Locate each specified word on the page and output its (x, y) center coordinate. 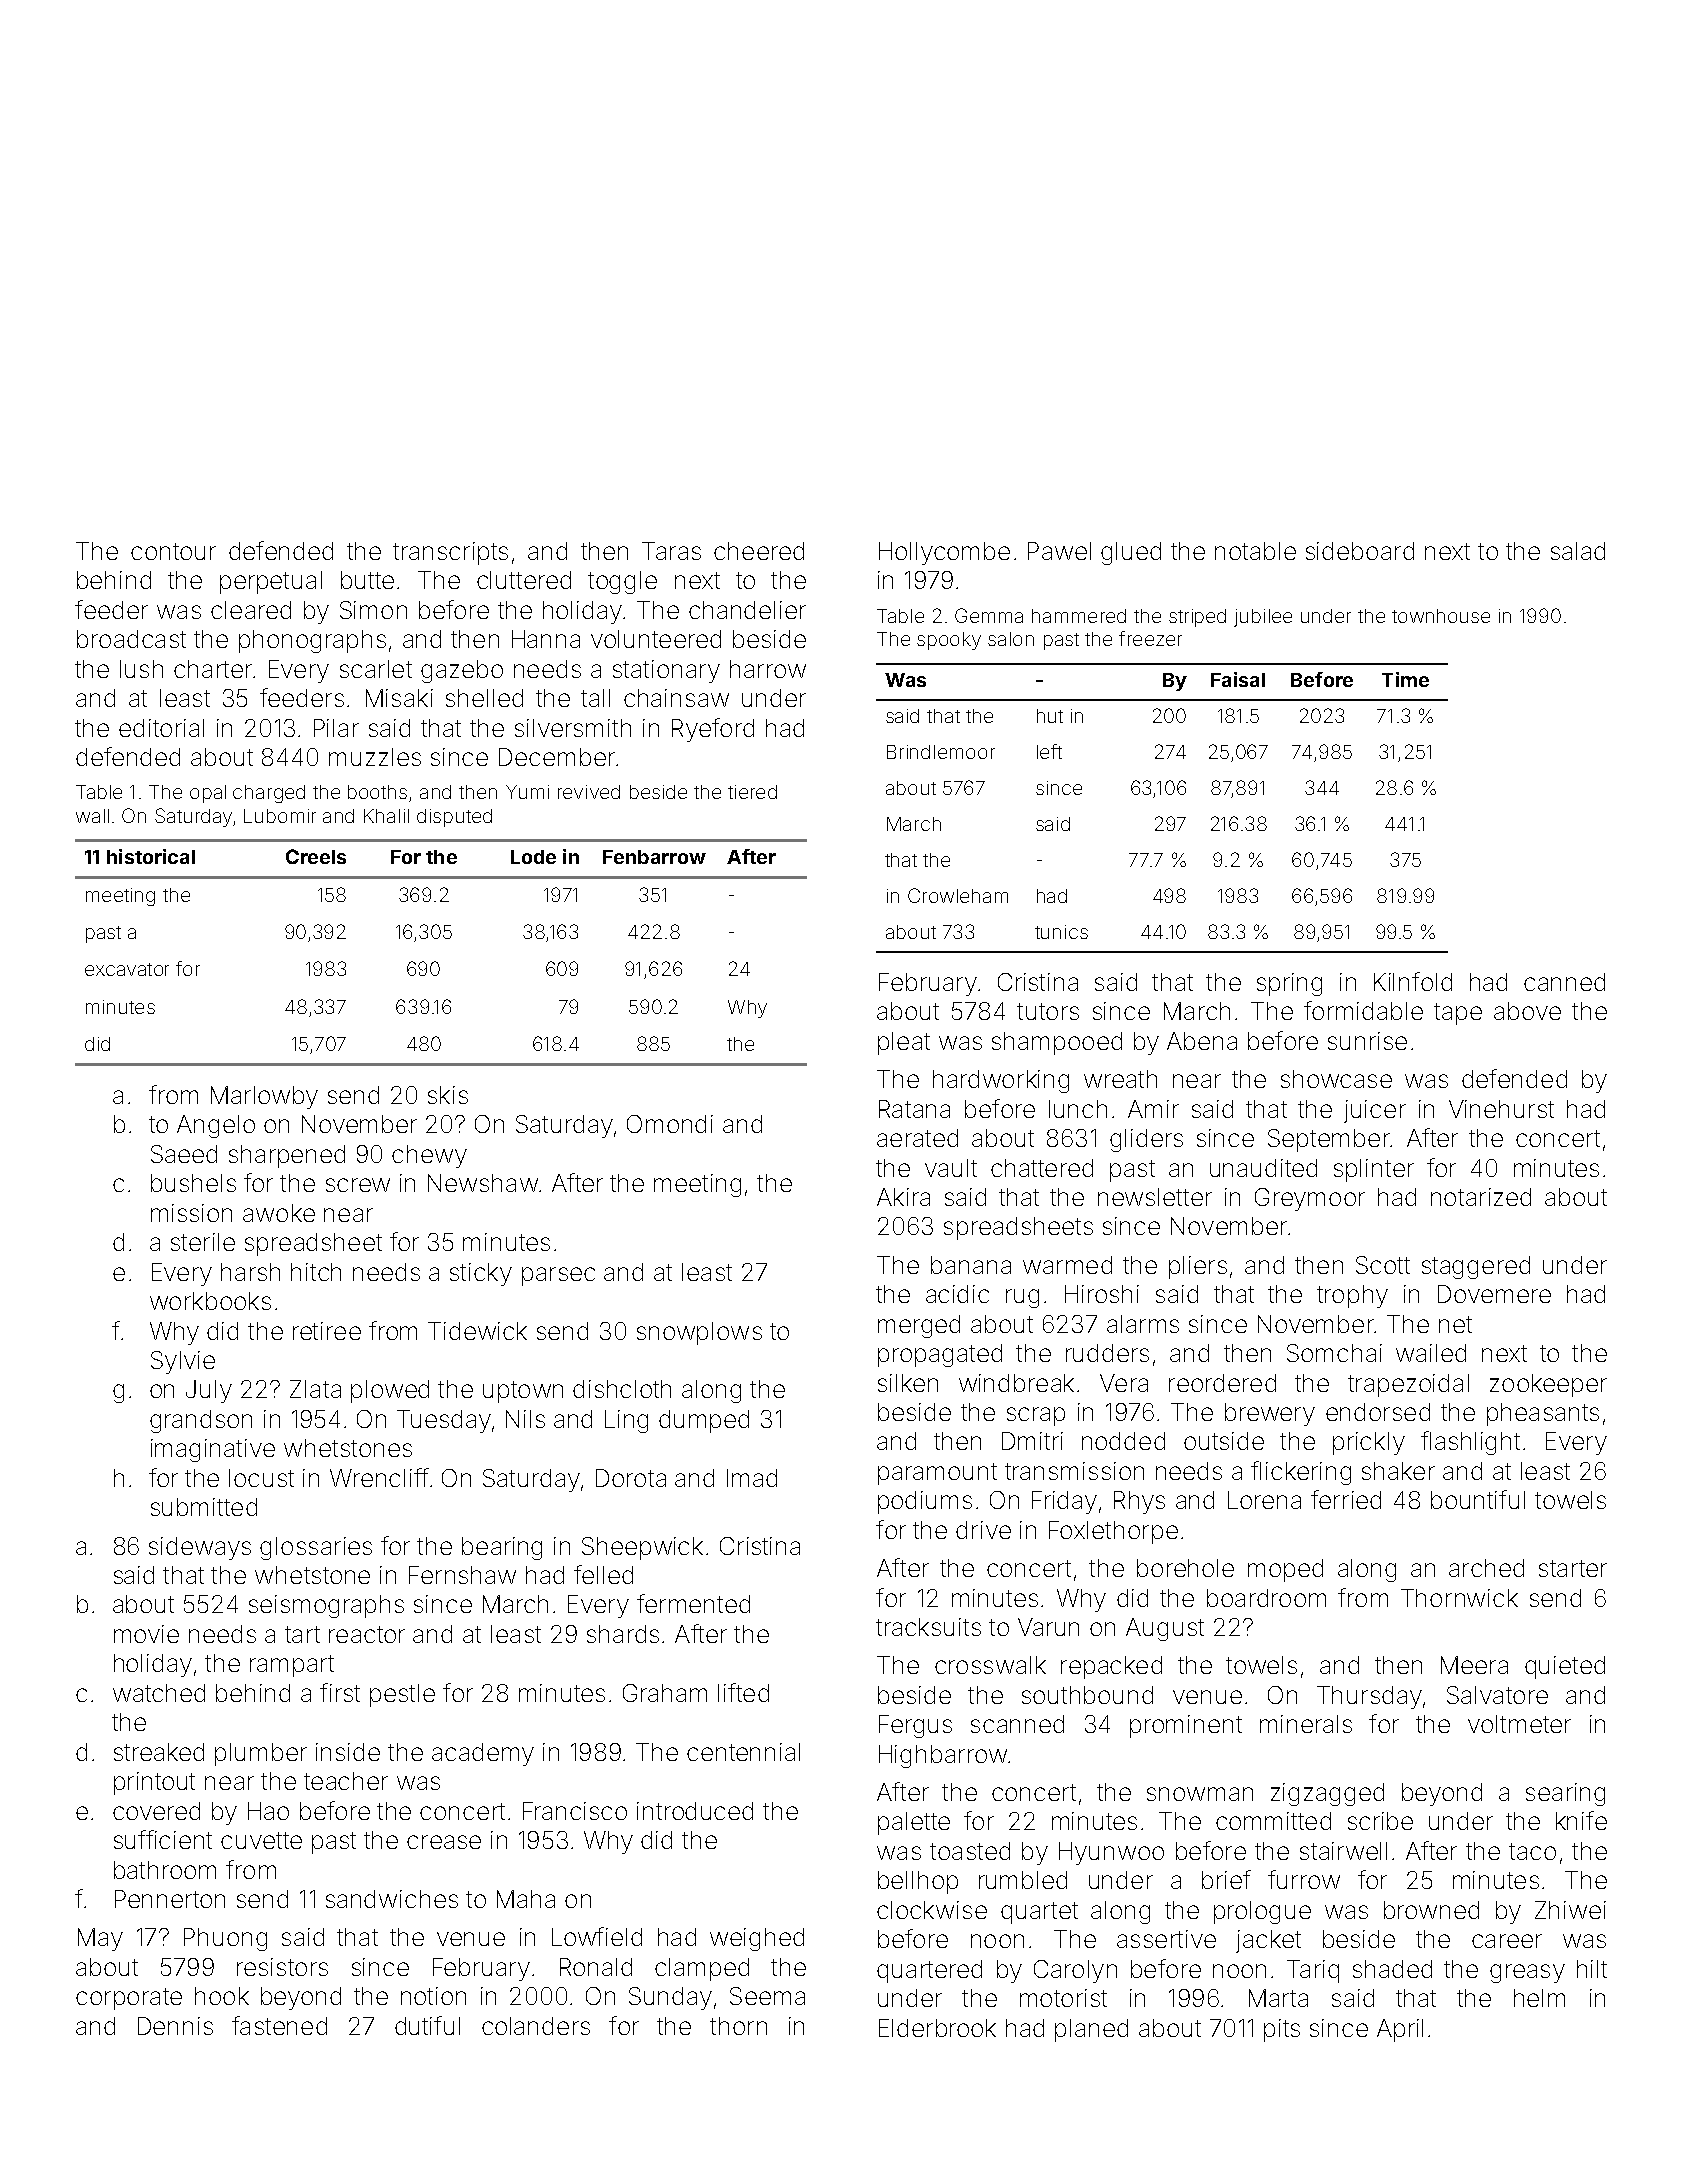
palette (914, 1823)
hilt (1592, 1969)
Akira (903, 1197)
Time (1405, 679)
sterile (203, 1242)
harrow (768, 669)
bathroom (165, 1870)
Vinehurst (1501, 1109)
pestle (402, 1695)
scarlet (376, 669)
